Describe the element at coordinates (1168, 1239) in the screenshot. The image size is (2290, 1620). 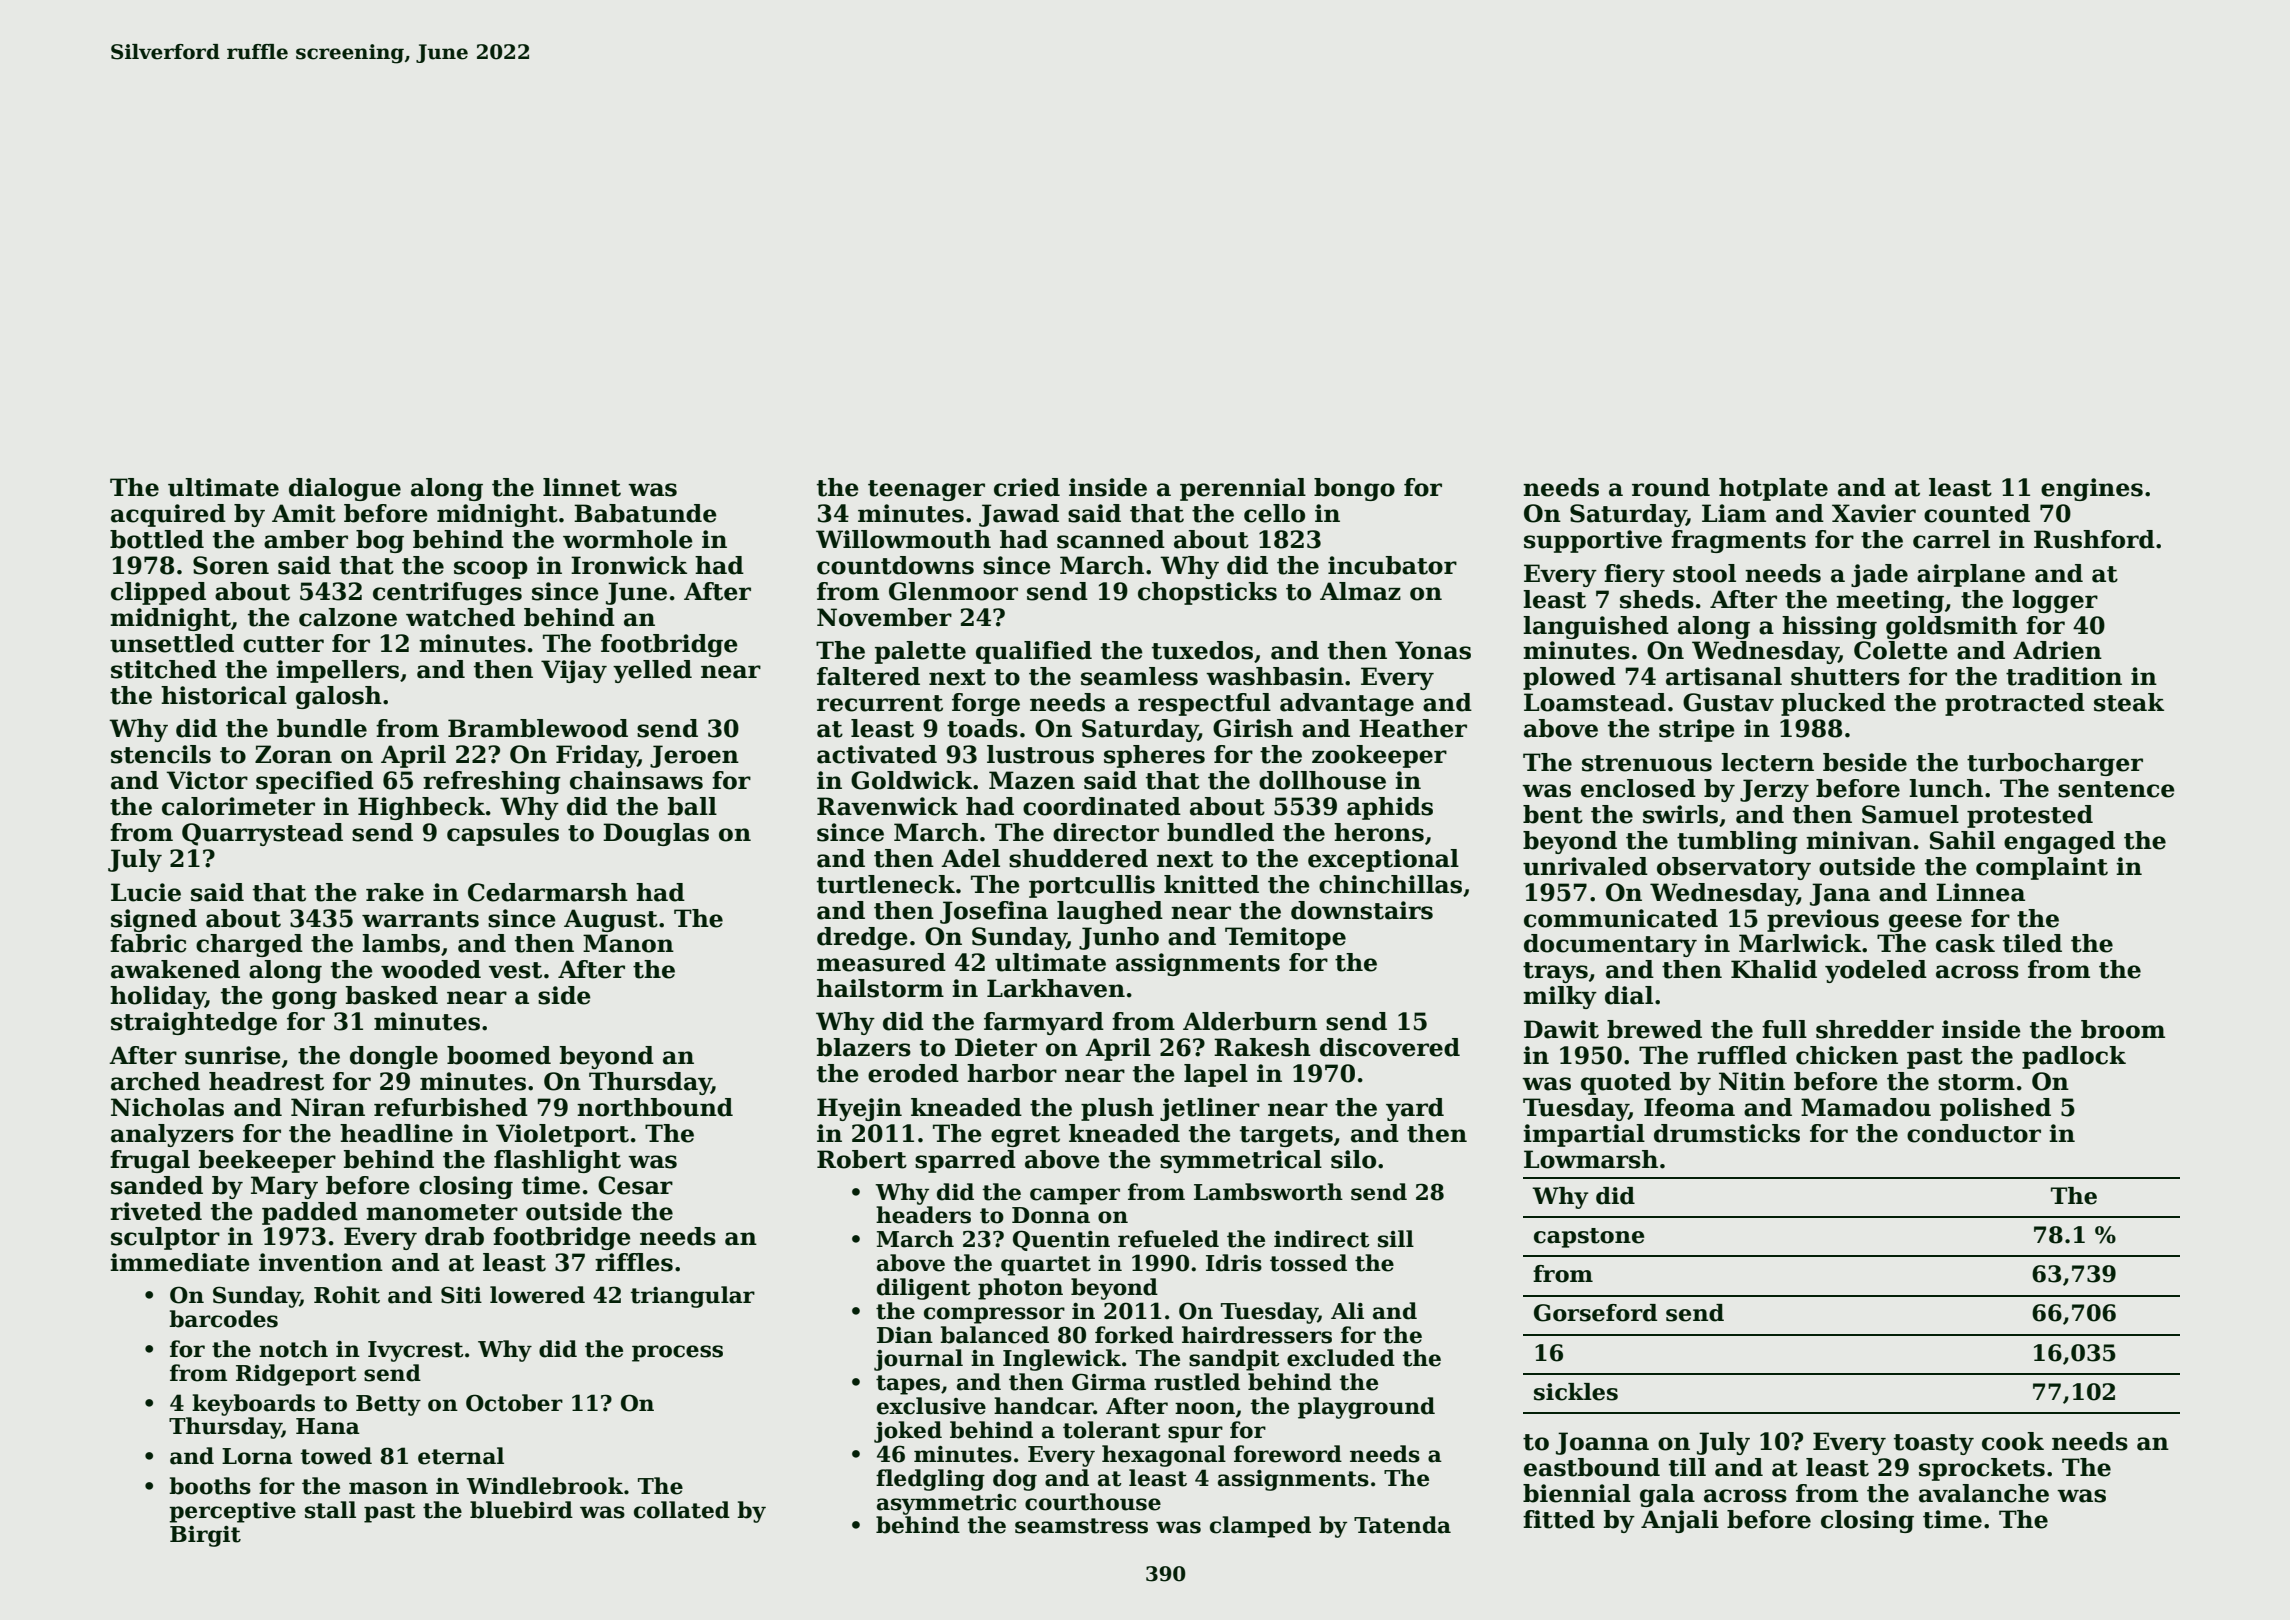
I see `refueled` at that location.
